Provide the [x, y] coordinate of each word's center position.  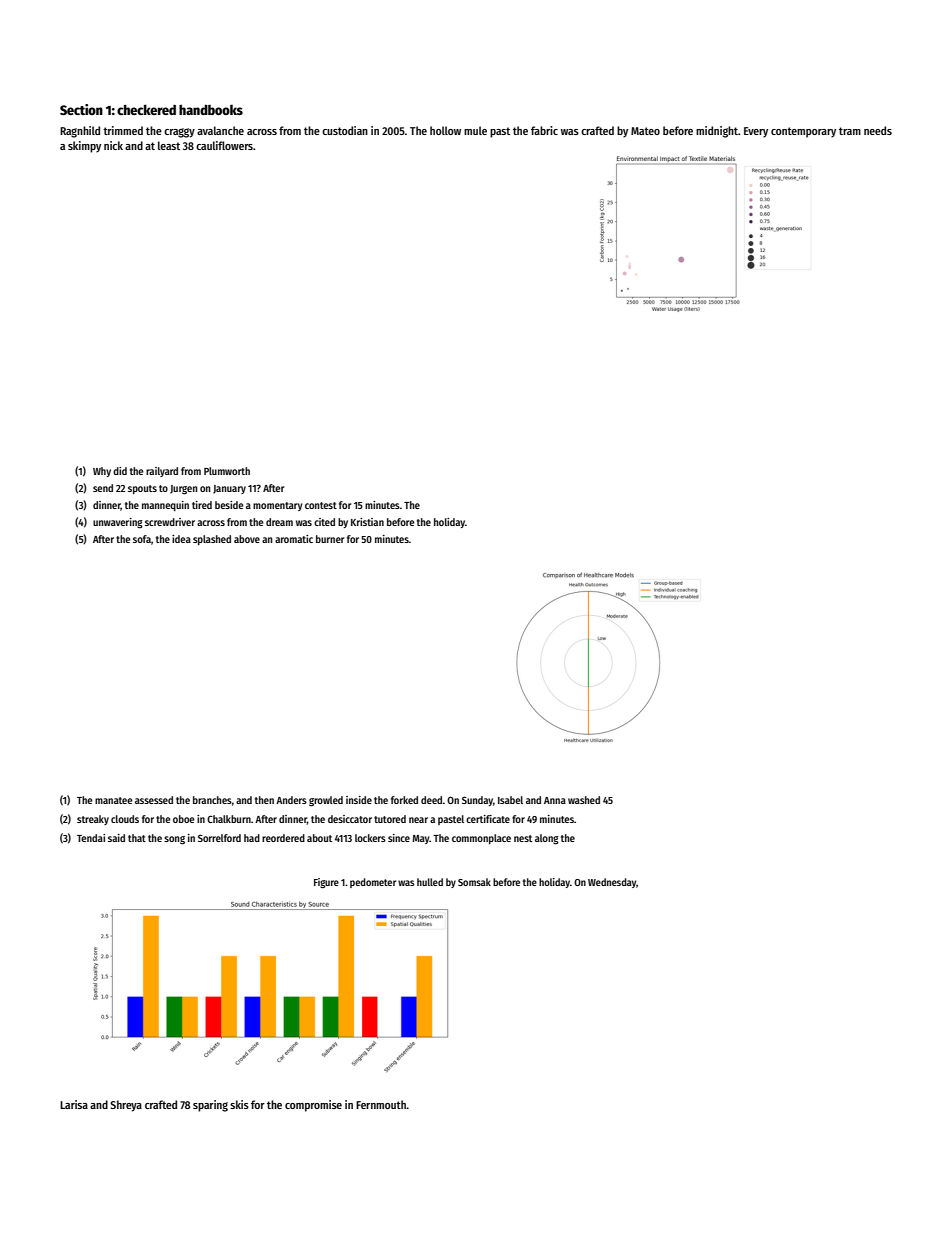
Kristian [367, 522]
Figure [326, 883]
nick [113, 145]
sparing [210, 1106]
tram [850, 131]
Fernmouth [381, 1104]
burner [330, 539]
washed [584, 800]
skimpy [84, 147]
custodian [345, 130]
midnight [717, 132]
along [547, 839]
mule [475, 130]
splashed [212, 540]
